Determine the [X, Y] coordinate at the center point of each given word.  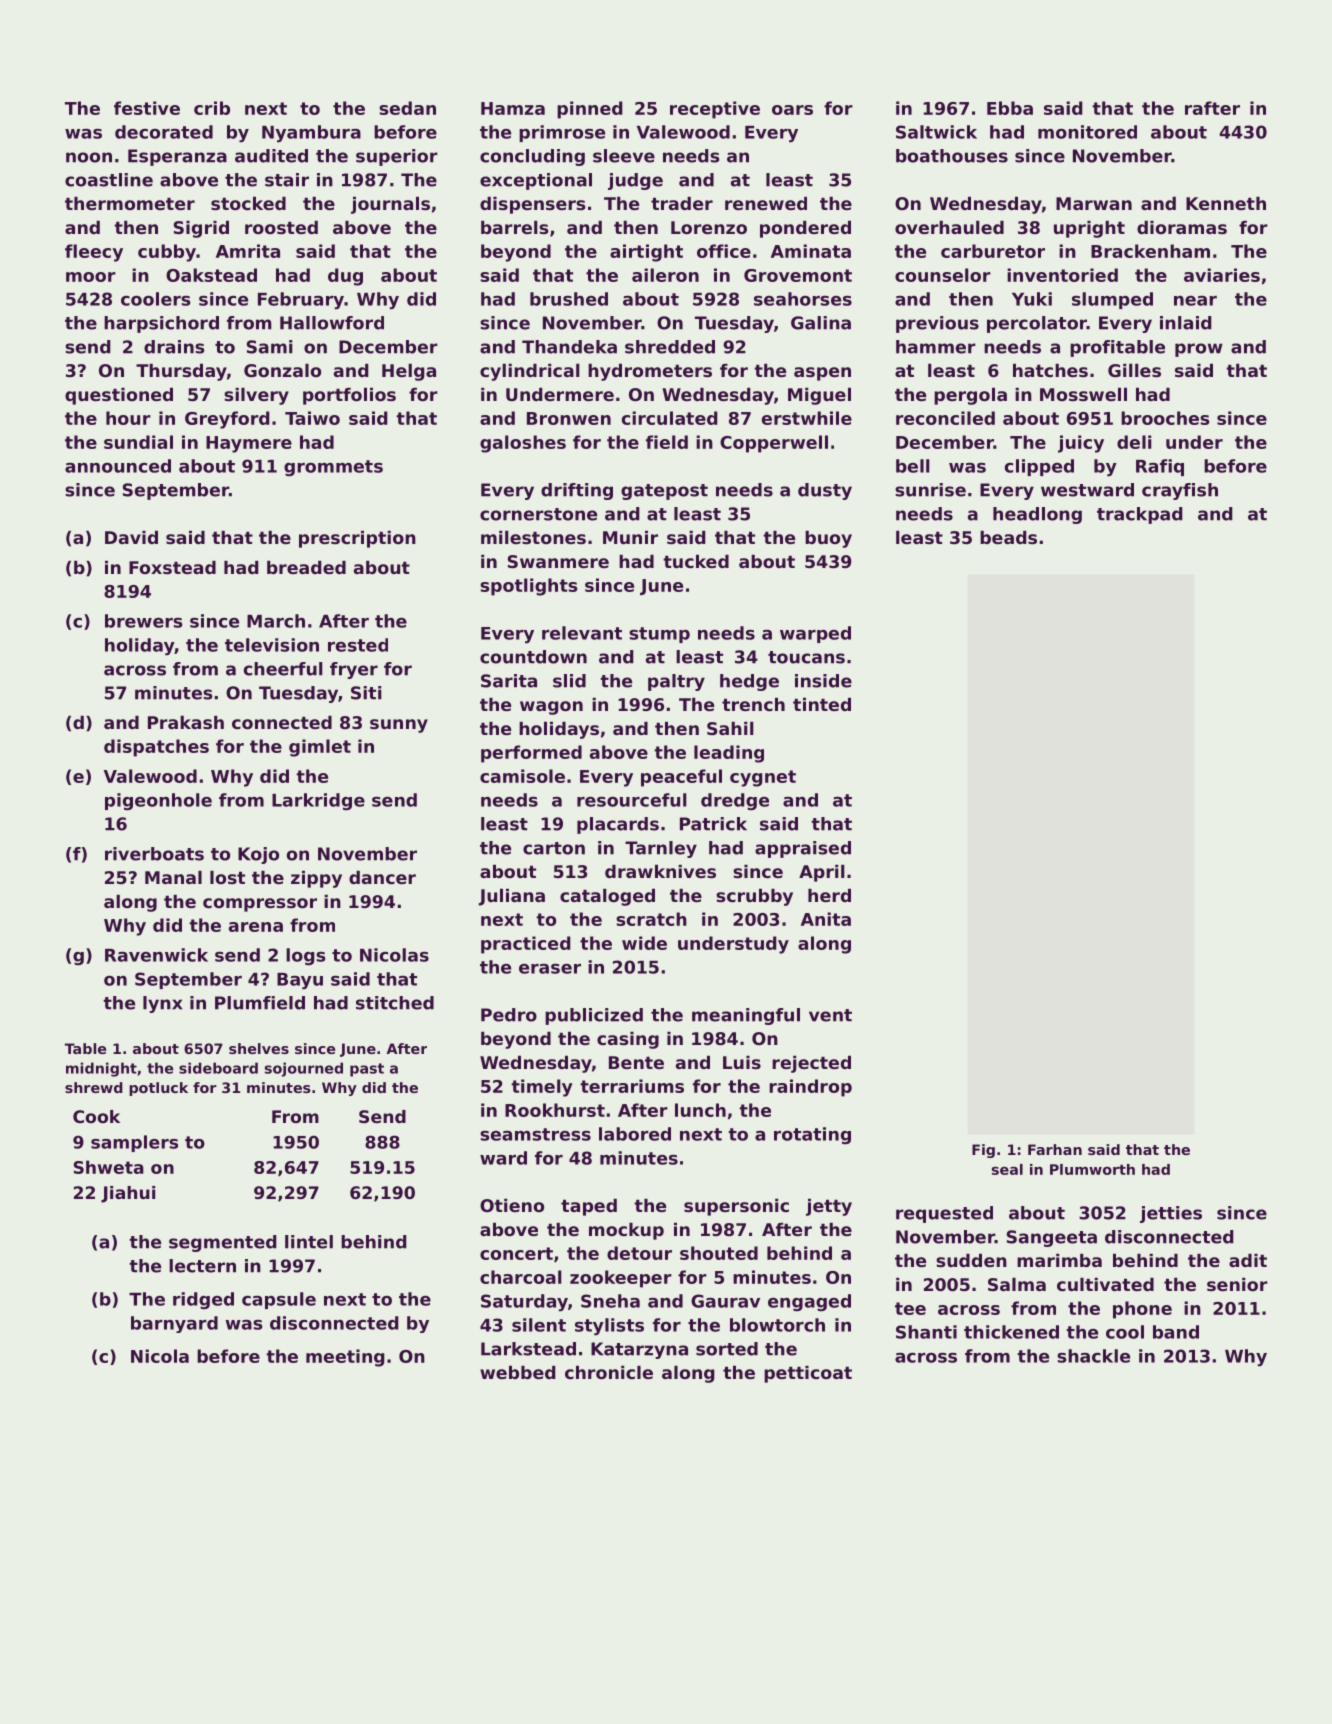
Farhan [1055, 1149]
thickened [1011, 1332]
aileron [665, 275]
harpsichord [161, 324]
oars [792, 110]
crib [212, 108]
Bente [636, 1062]
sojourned [304, 1069]
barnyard [174, 1324]
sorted [727, 1349]
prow [1199, 350]
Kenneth [1226, 203]
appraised [803, 849]
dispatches [156, 748]
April [822, 873]
